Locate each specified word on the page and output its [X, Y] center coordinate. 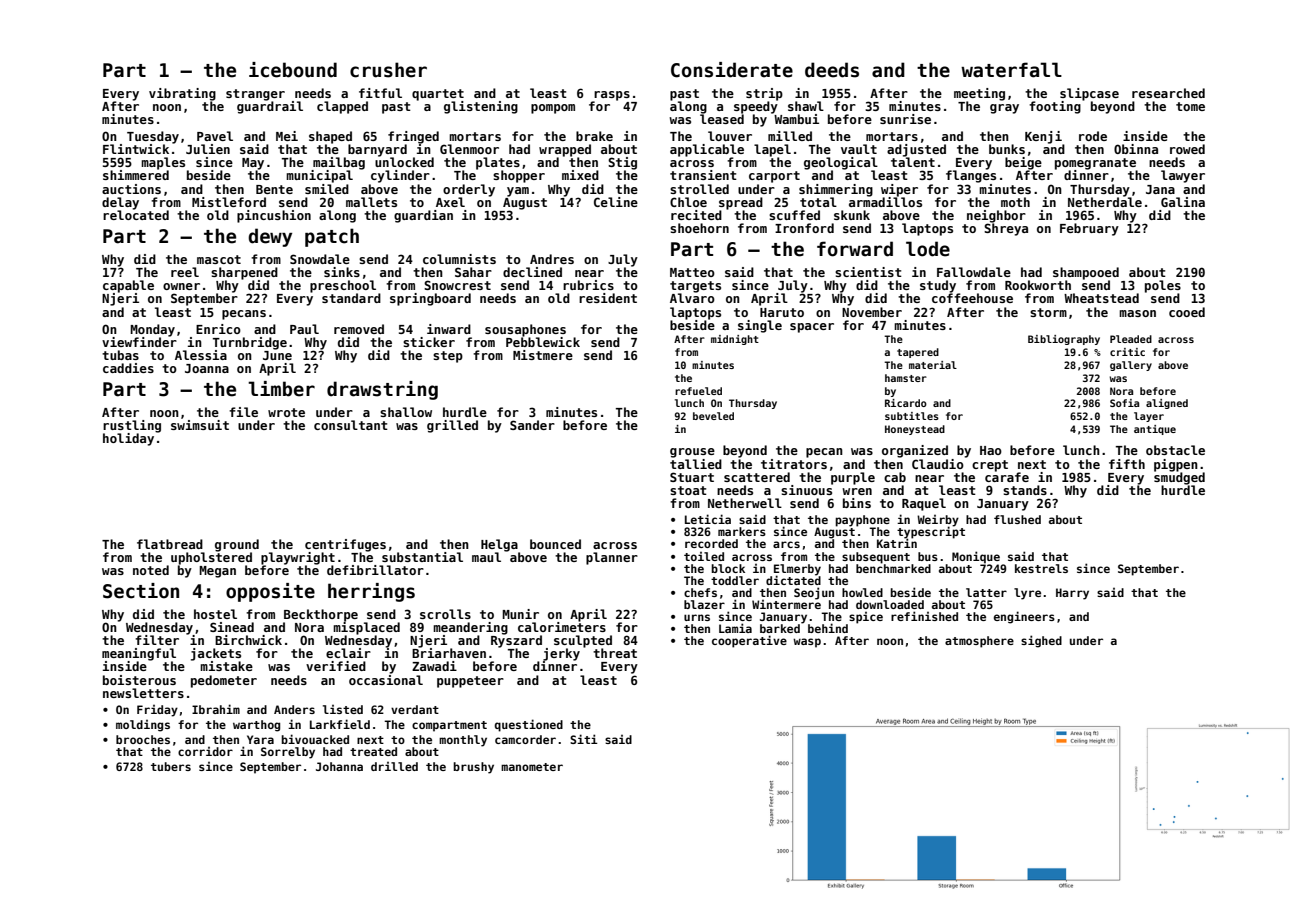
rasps [612, 96]
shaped [330, 137]
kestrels [1041, 568]
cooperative [749, 641]
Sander [532, 425]
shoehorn [699, 228]
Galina [1183, 202]
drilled [394, 766]
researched [1168, 93]
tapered [918, 353]
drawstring [382, 390]
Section [141, 591]
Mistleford [229, 202]
